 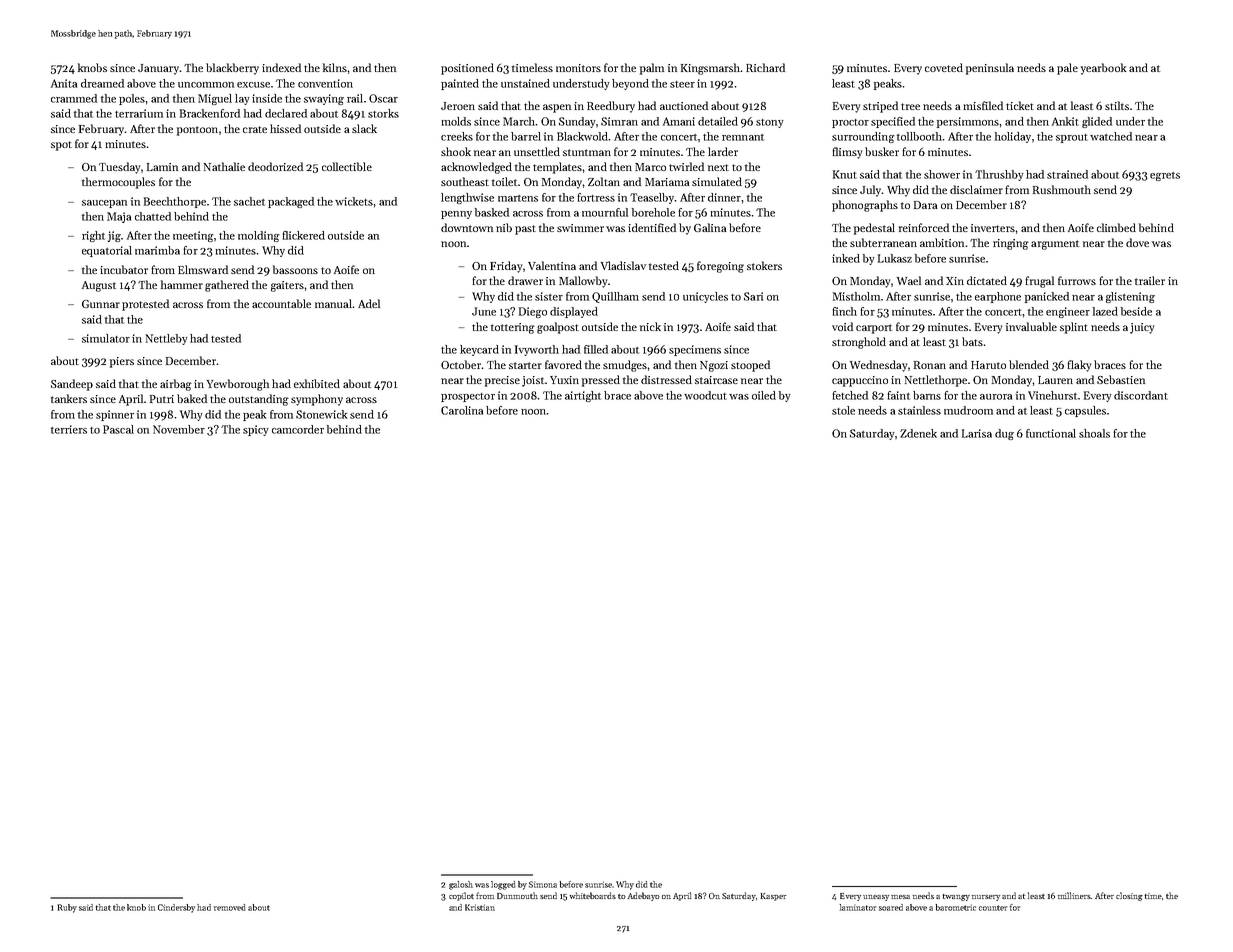 I want to click on Adebayo, so click(x=644, y=896).
